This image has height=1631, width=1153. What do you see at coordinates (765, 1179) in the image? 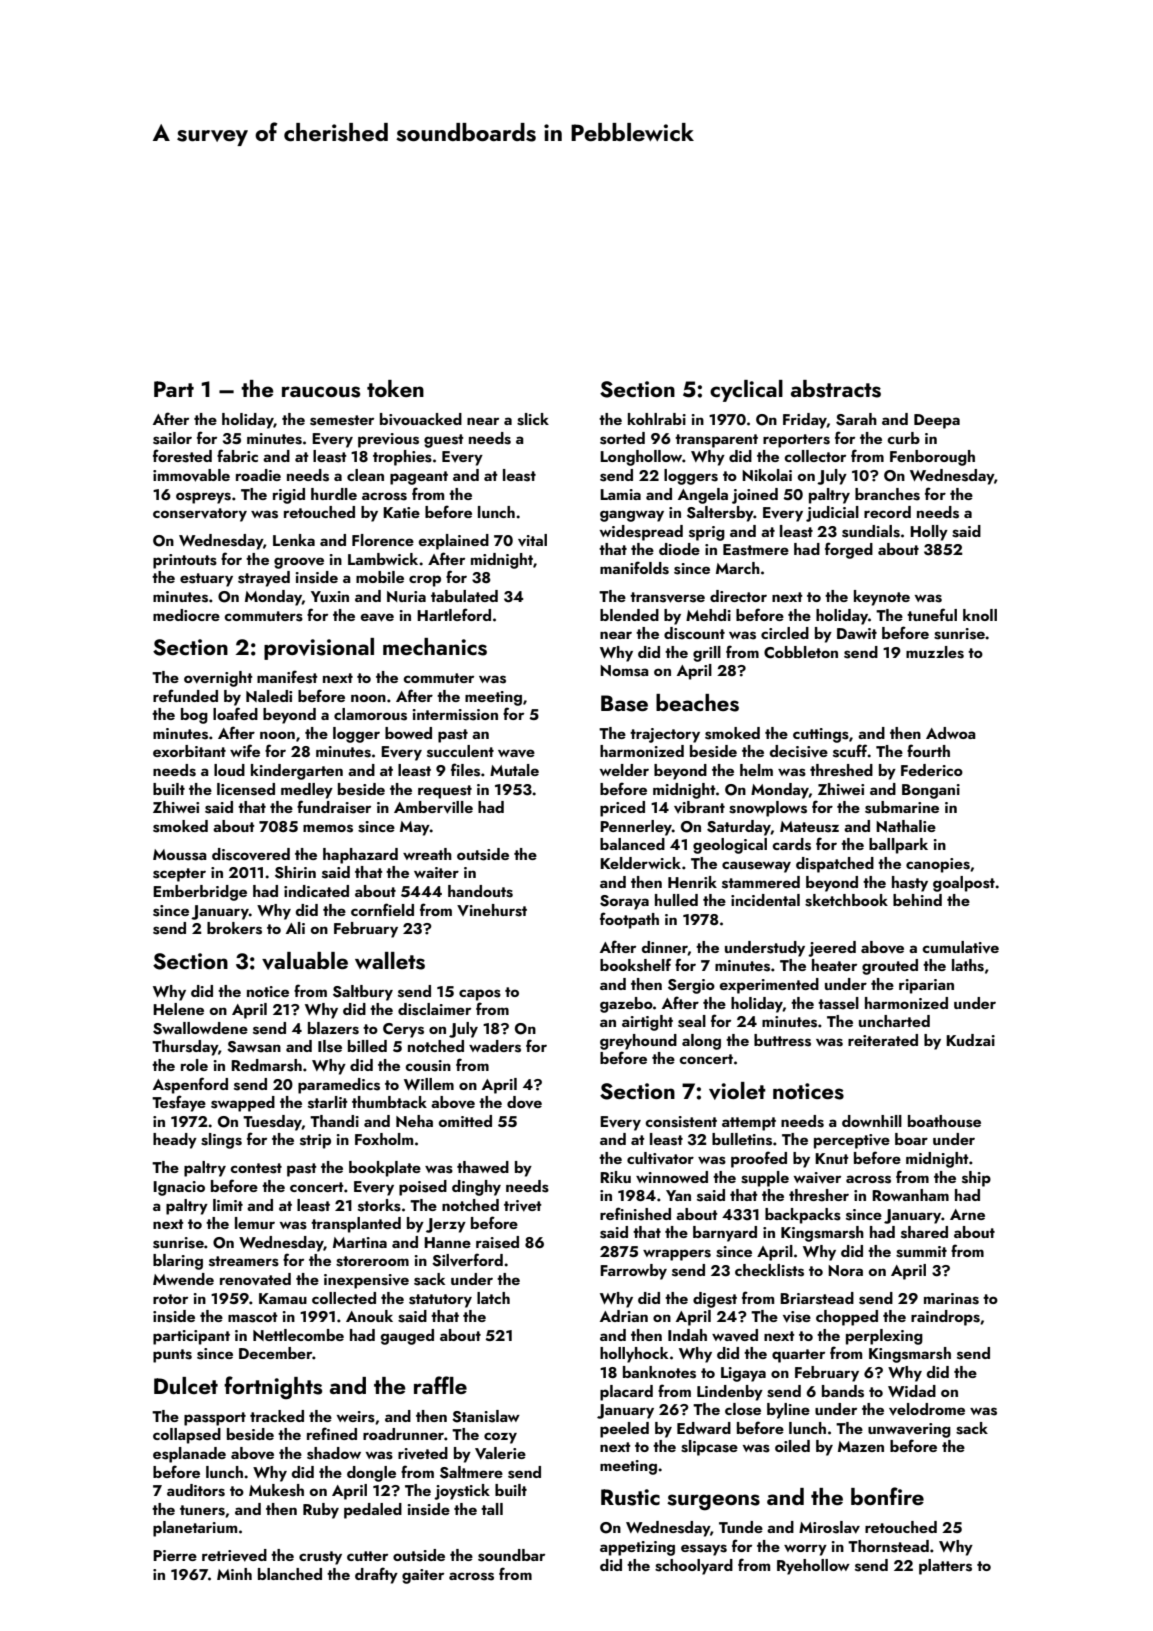
I see `supple` at bounding box center [765, 1179].
